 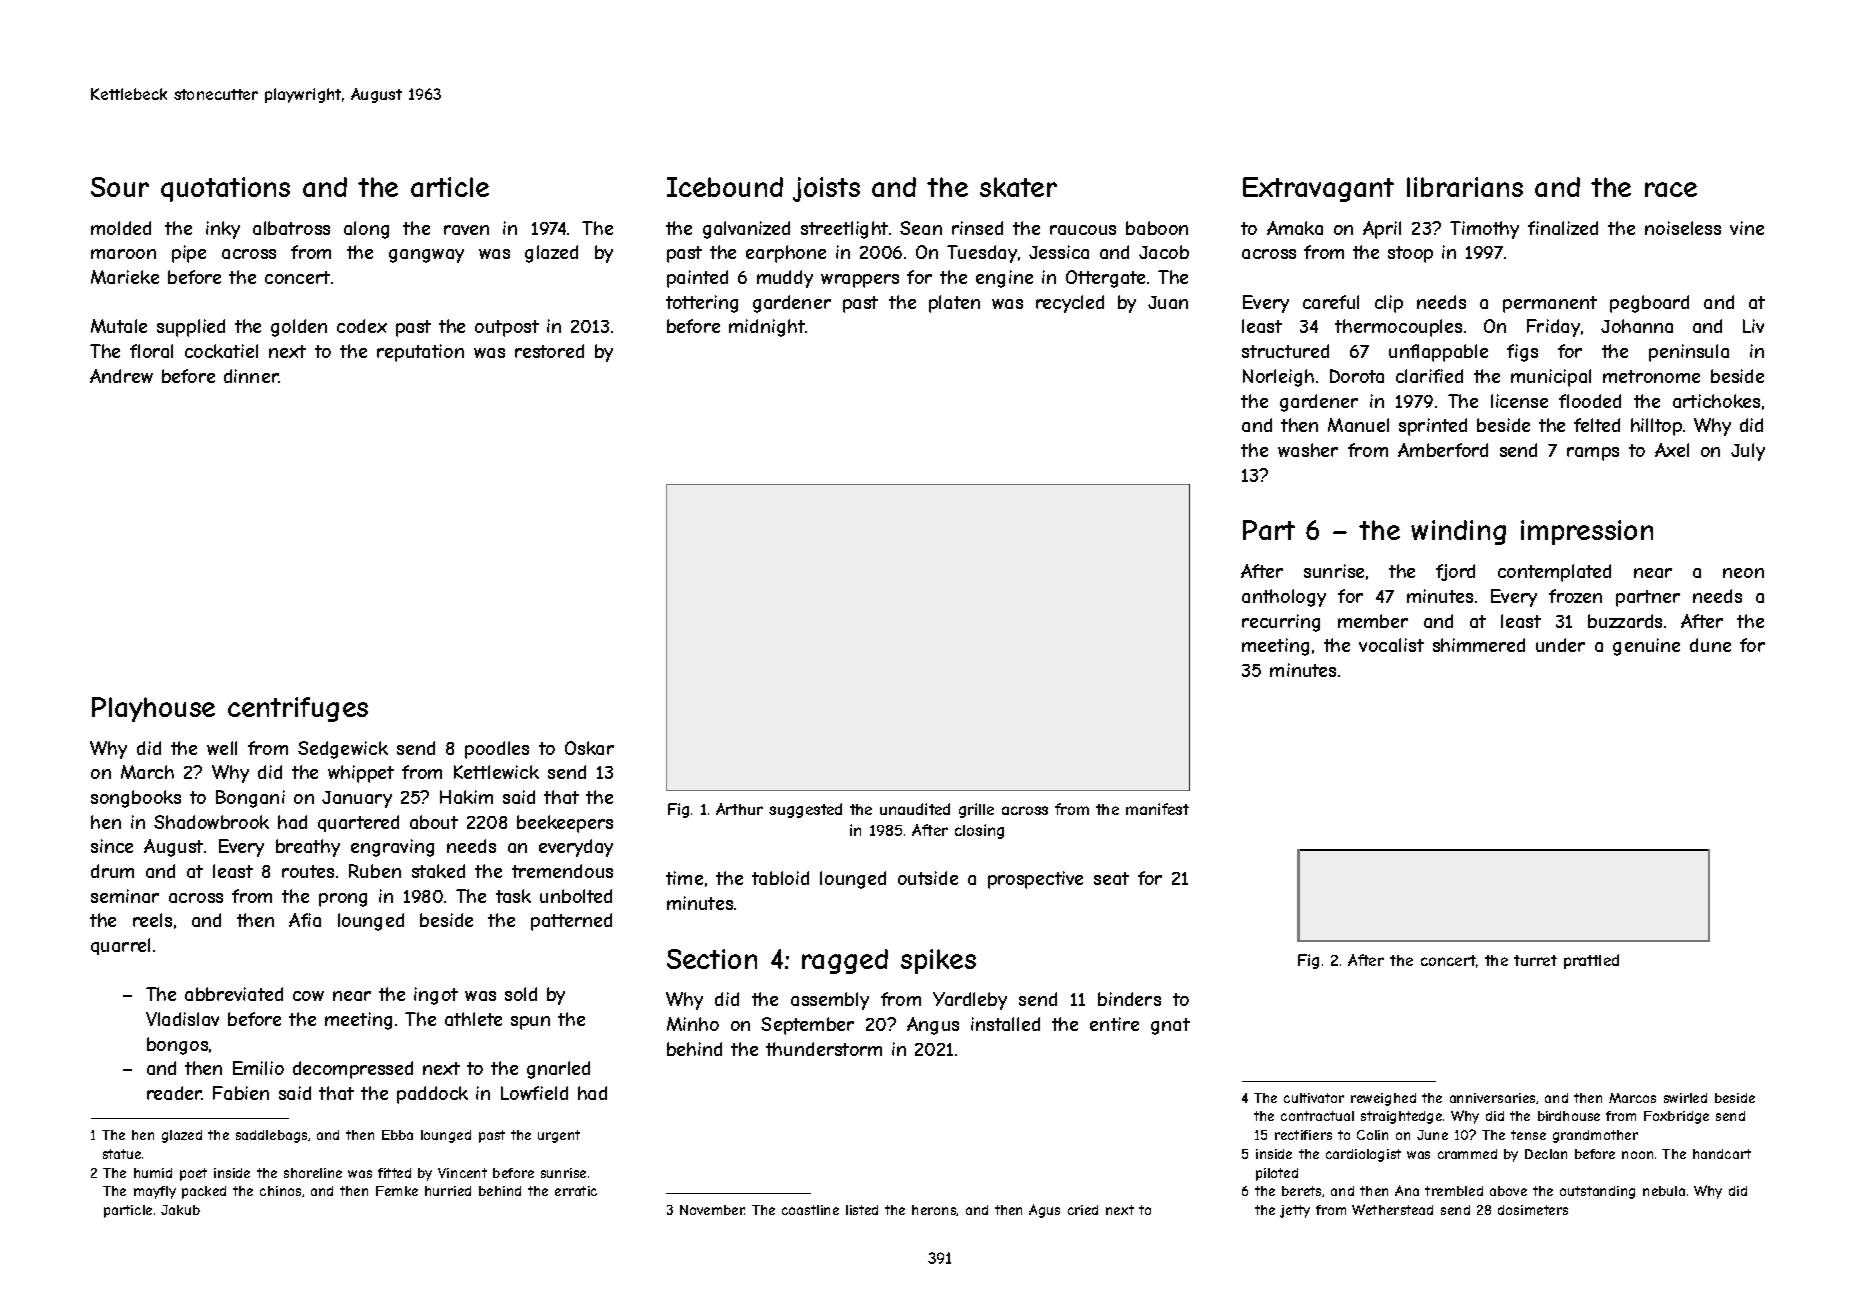 I want to click on Norleigh, so click(x=1278, y=378).
